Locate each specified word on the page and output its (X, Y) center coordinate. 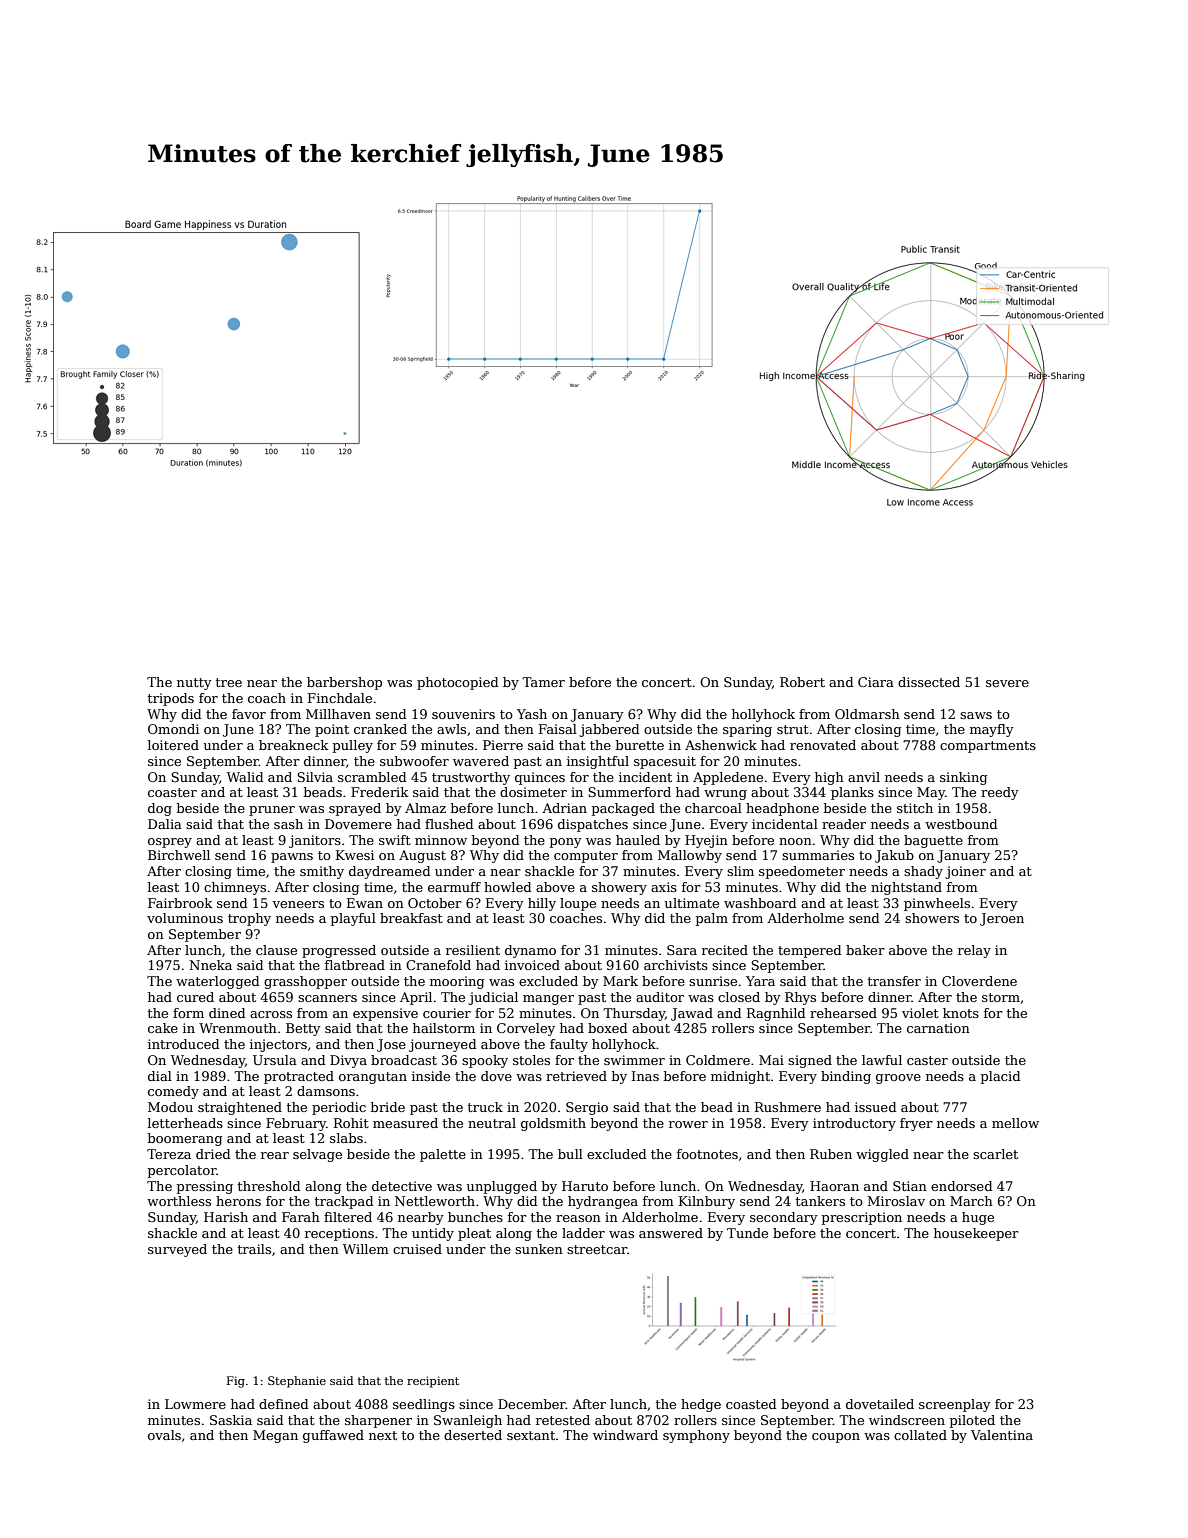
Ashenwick (721, 745)
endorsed (961, 1186)
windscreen (907, 1420)
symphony (696, 1436)
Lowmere (195, 1404)
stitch (915, 808)
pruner (272, 811)
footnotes (707, 1154)
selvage (317, 1155)
